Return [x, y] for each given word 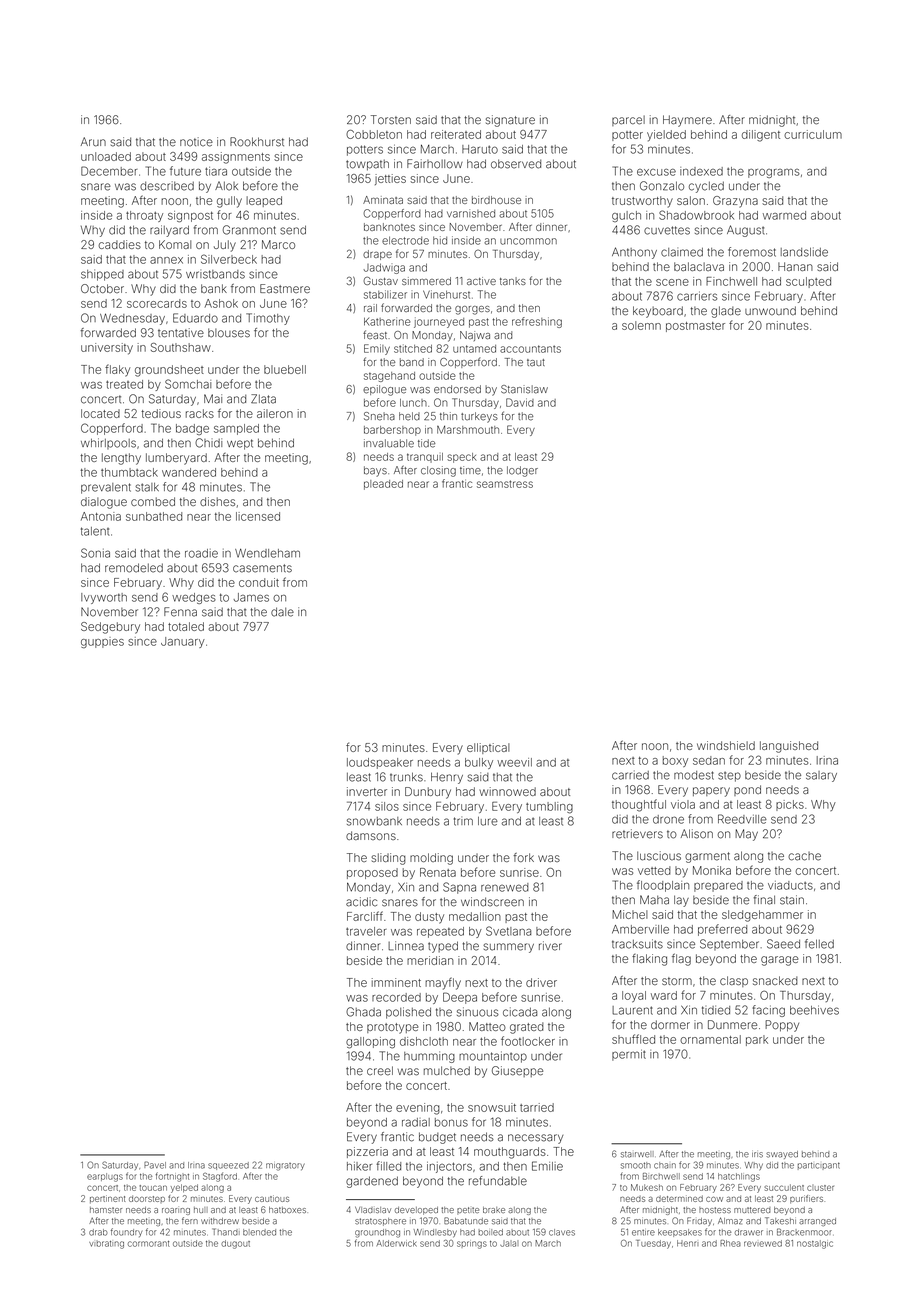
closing [438, 471]
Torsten [391, 120]
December [109, 171]
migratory [285, 1167]
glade [726, 312]
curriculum [813, 134]
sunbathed [154, 516]
